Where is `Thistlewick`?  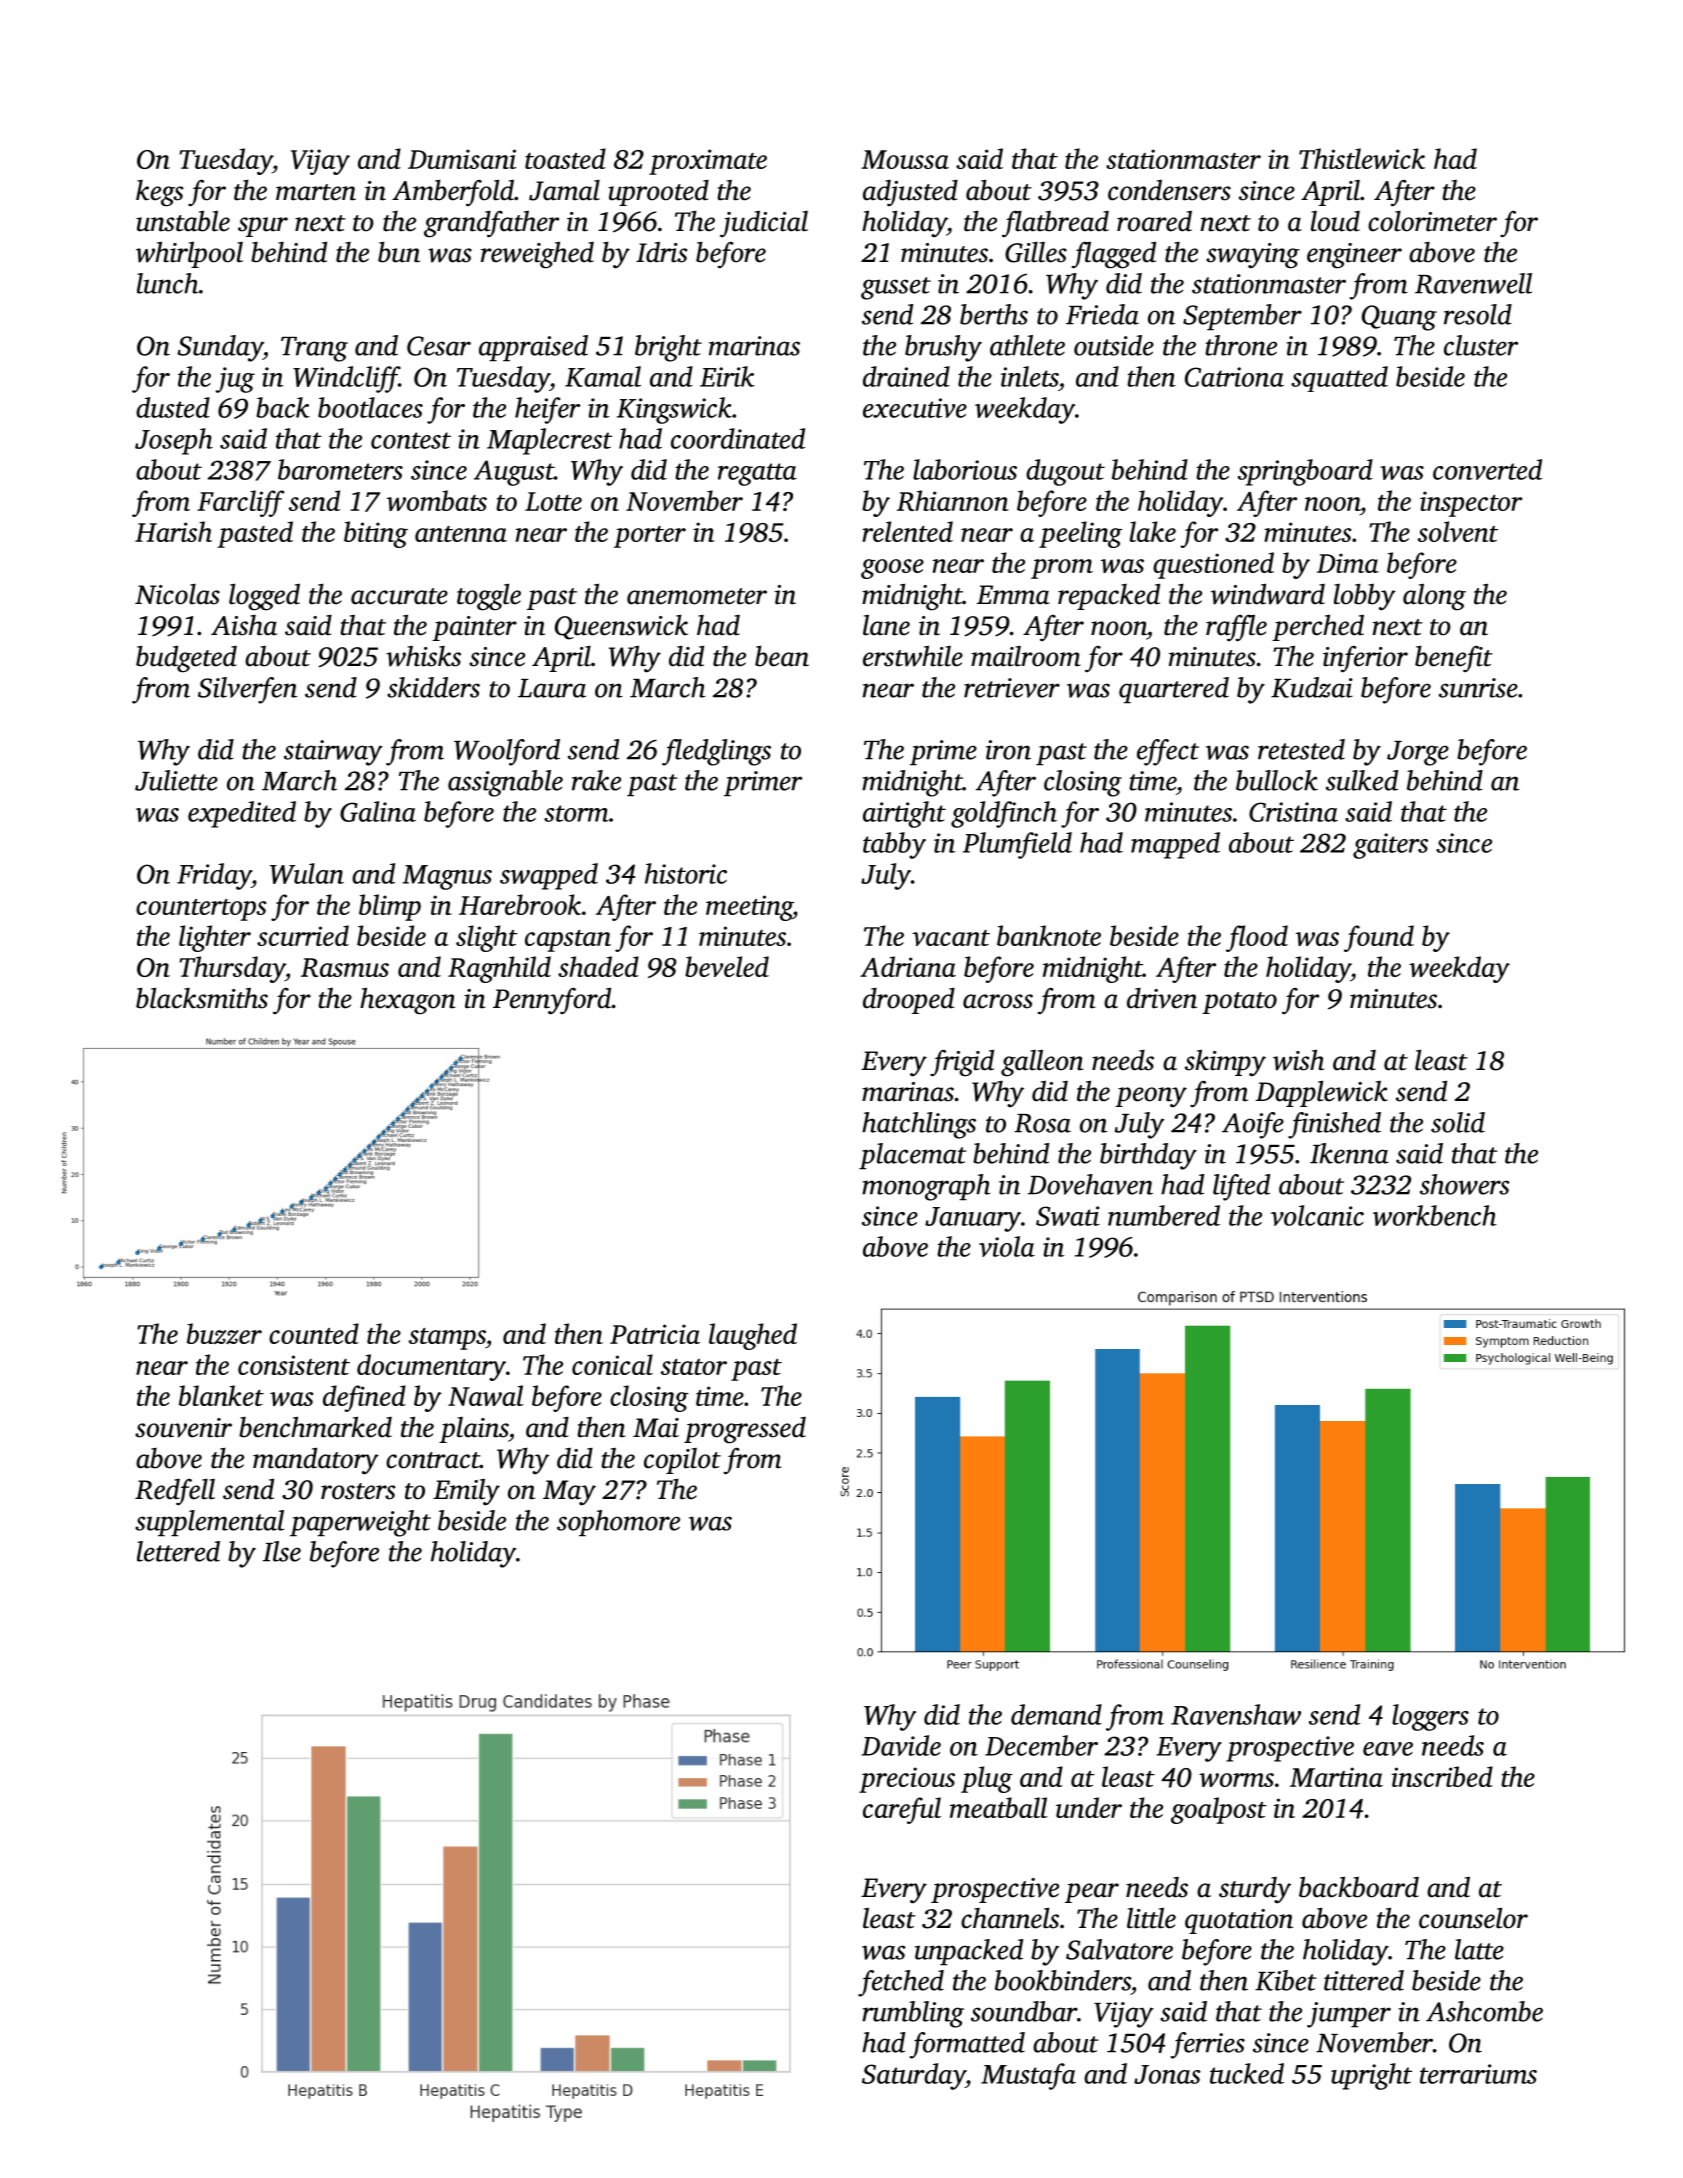
Thistlewick is located at coordinates (1362, 158).
